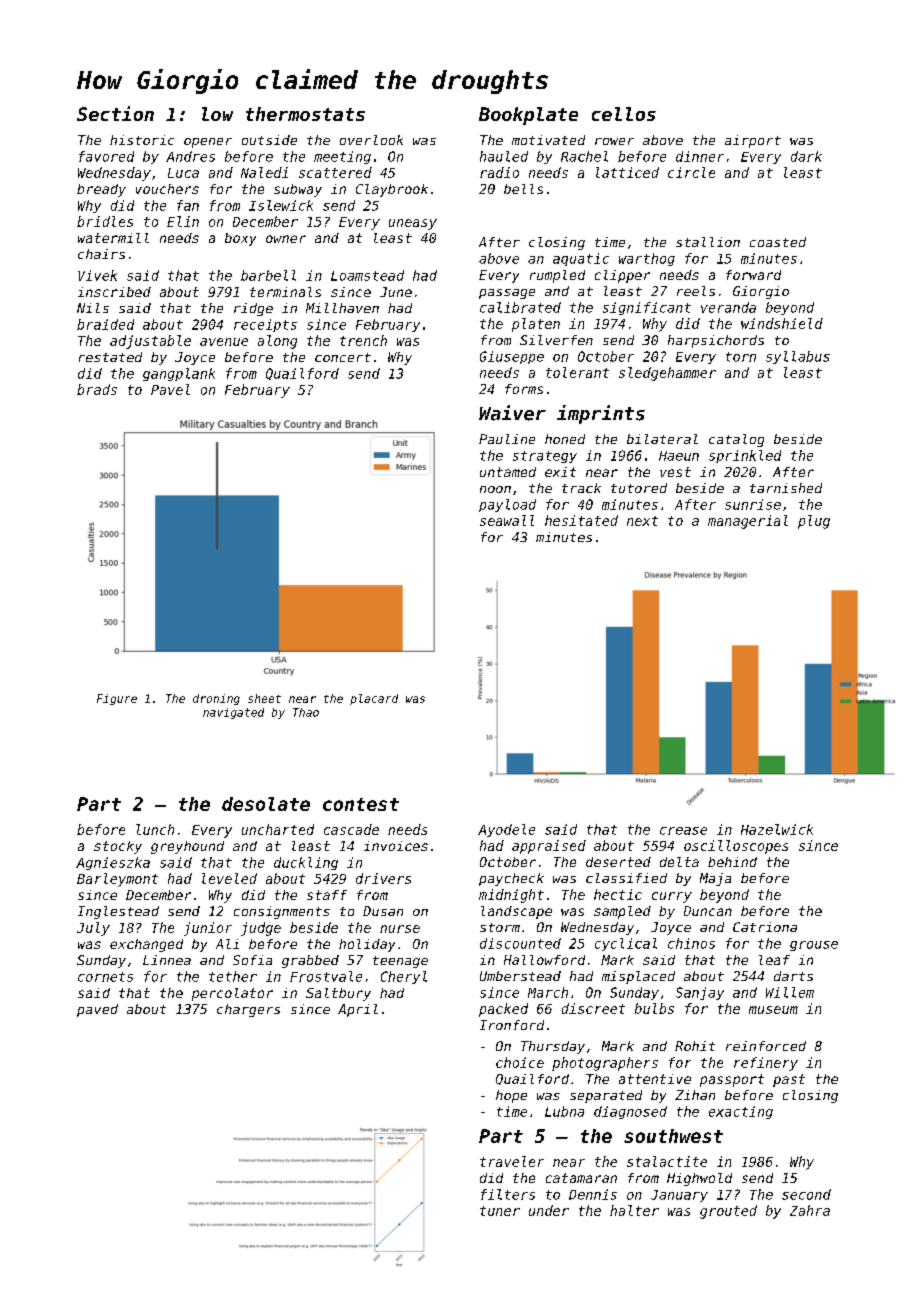 The width and height of the page is (924, 1308). I want to click on sledgehammer, so click(667, 374).
